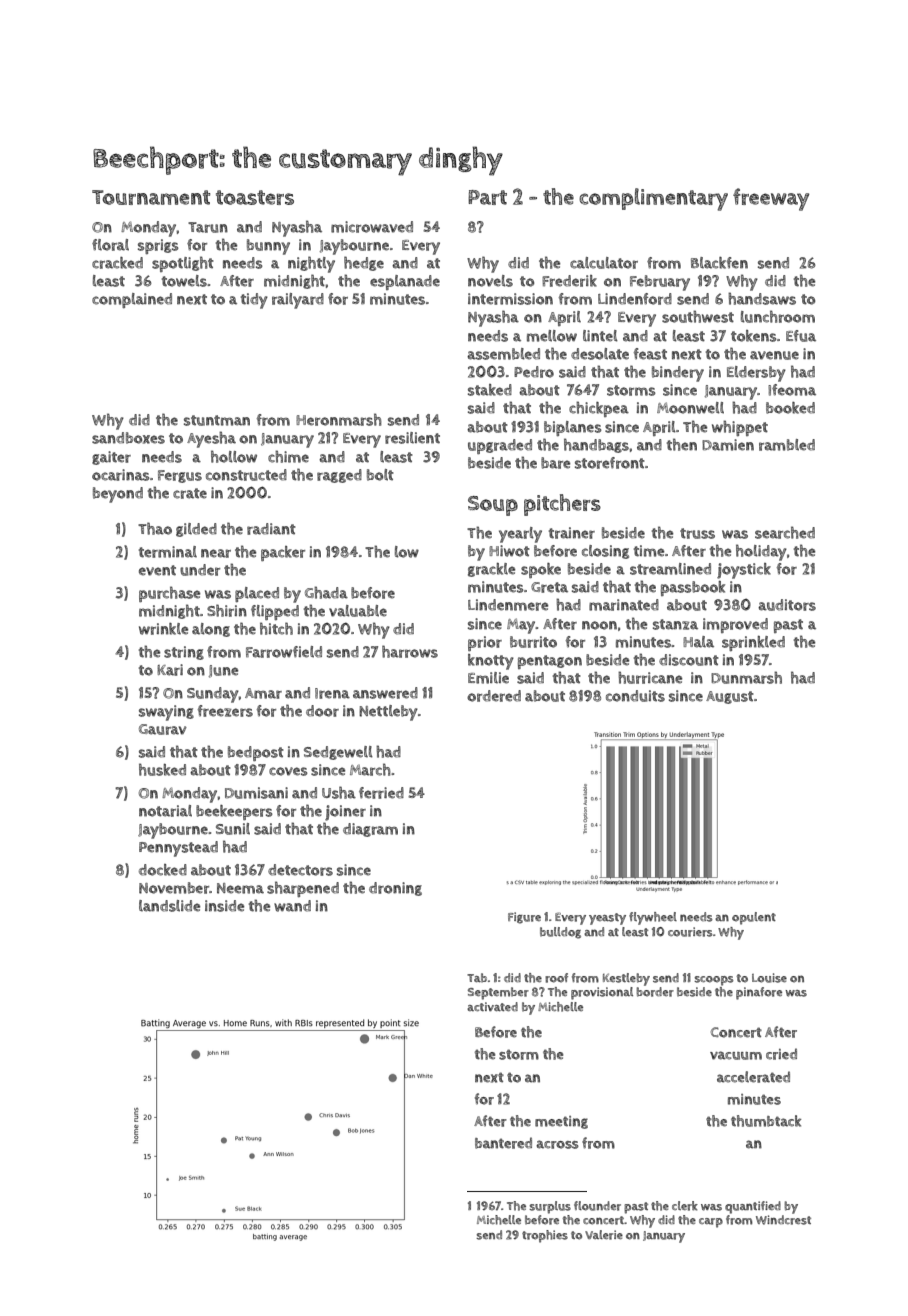 This image has height=1316, width=908. What do you see at coordinates (503, 1143) in the image?
I see `bantered` at bounding box center [503, 1143].
